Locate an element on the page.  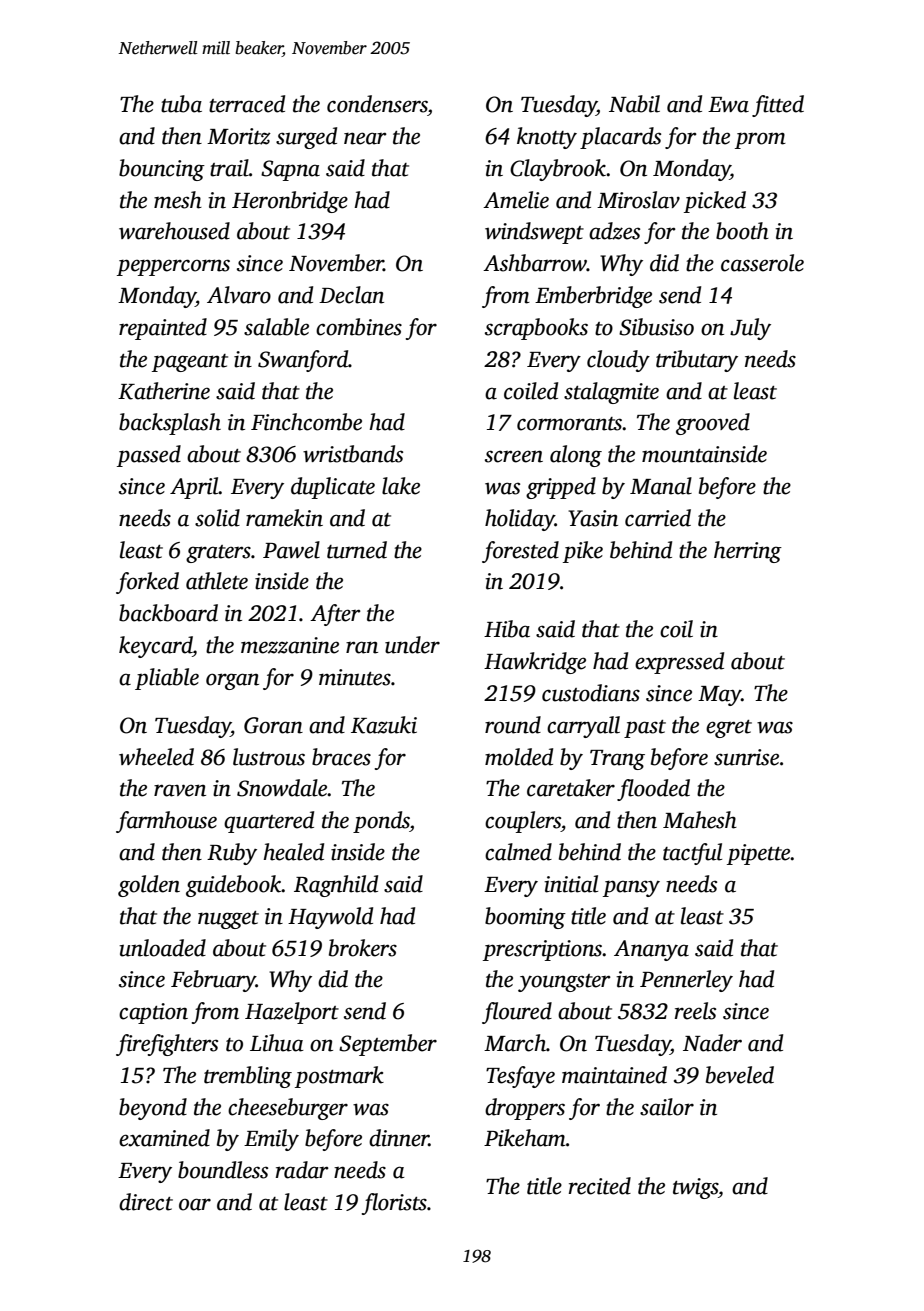
beveled is located at coordinates (740, 1075).
